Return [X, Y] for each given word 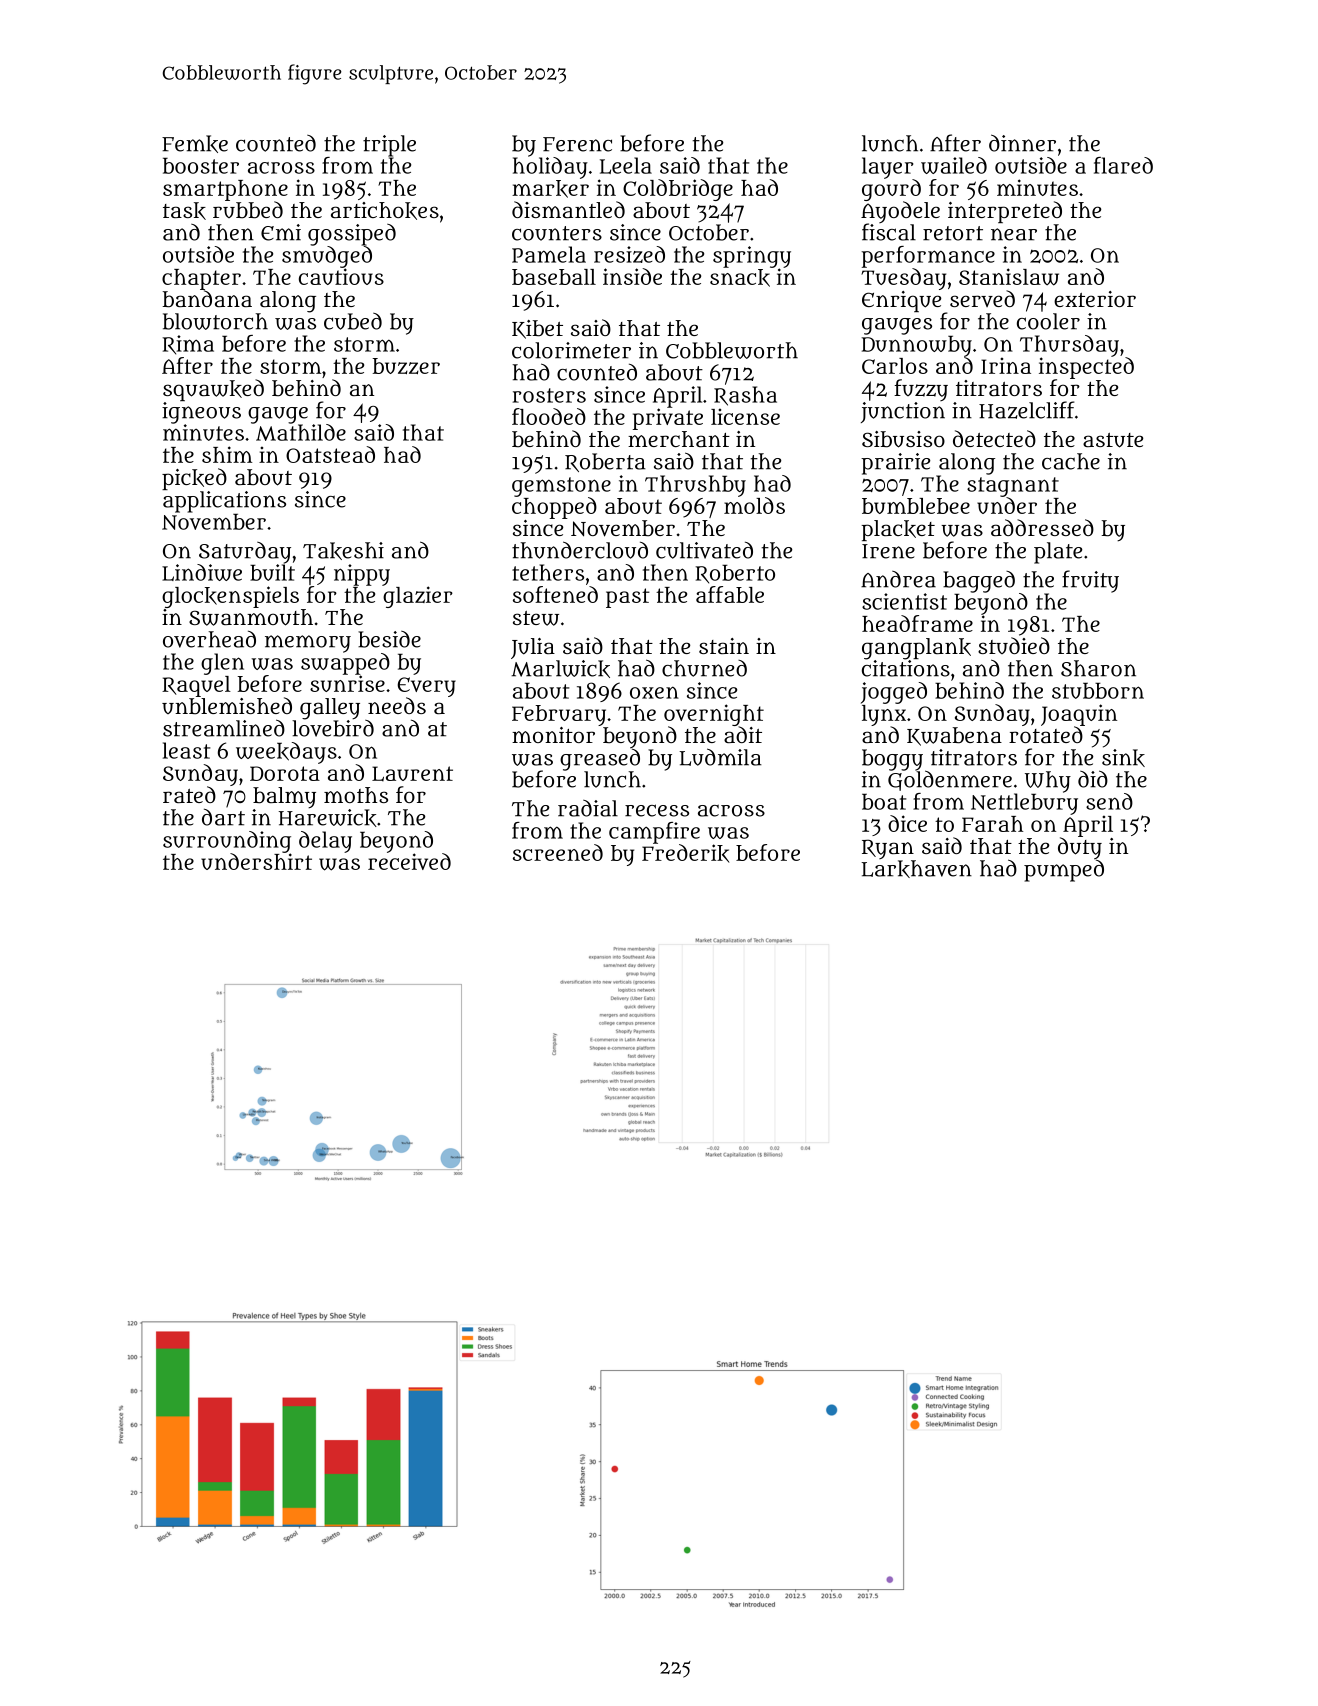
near [1014, 234]
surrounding [227, 842]
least [186, 750]
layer [887, 168]
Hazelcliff [1027, 410]
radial [588, 808]
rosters [549, 395]
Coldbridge [678, 190]
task [184, 211]
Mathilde [301, 432]
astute [1113, 440]
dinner [1022, 143]
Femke [195, 144]
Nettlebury [1024, 804]
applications [224, 502]
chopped [554, 508]
